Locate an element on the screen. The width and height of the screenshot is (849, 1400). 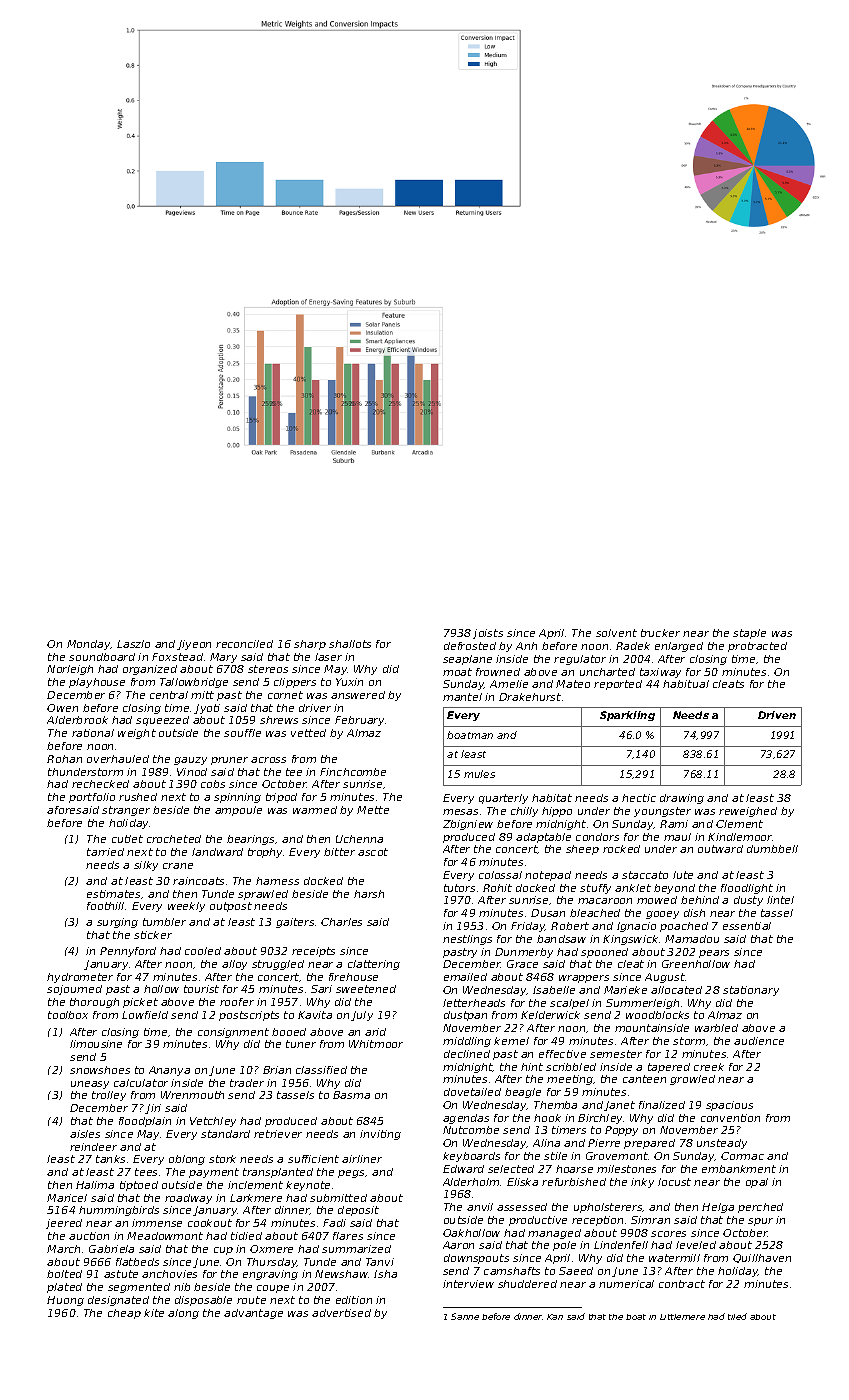
dovetailed is located at coordinates (472, 1092).
